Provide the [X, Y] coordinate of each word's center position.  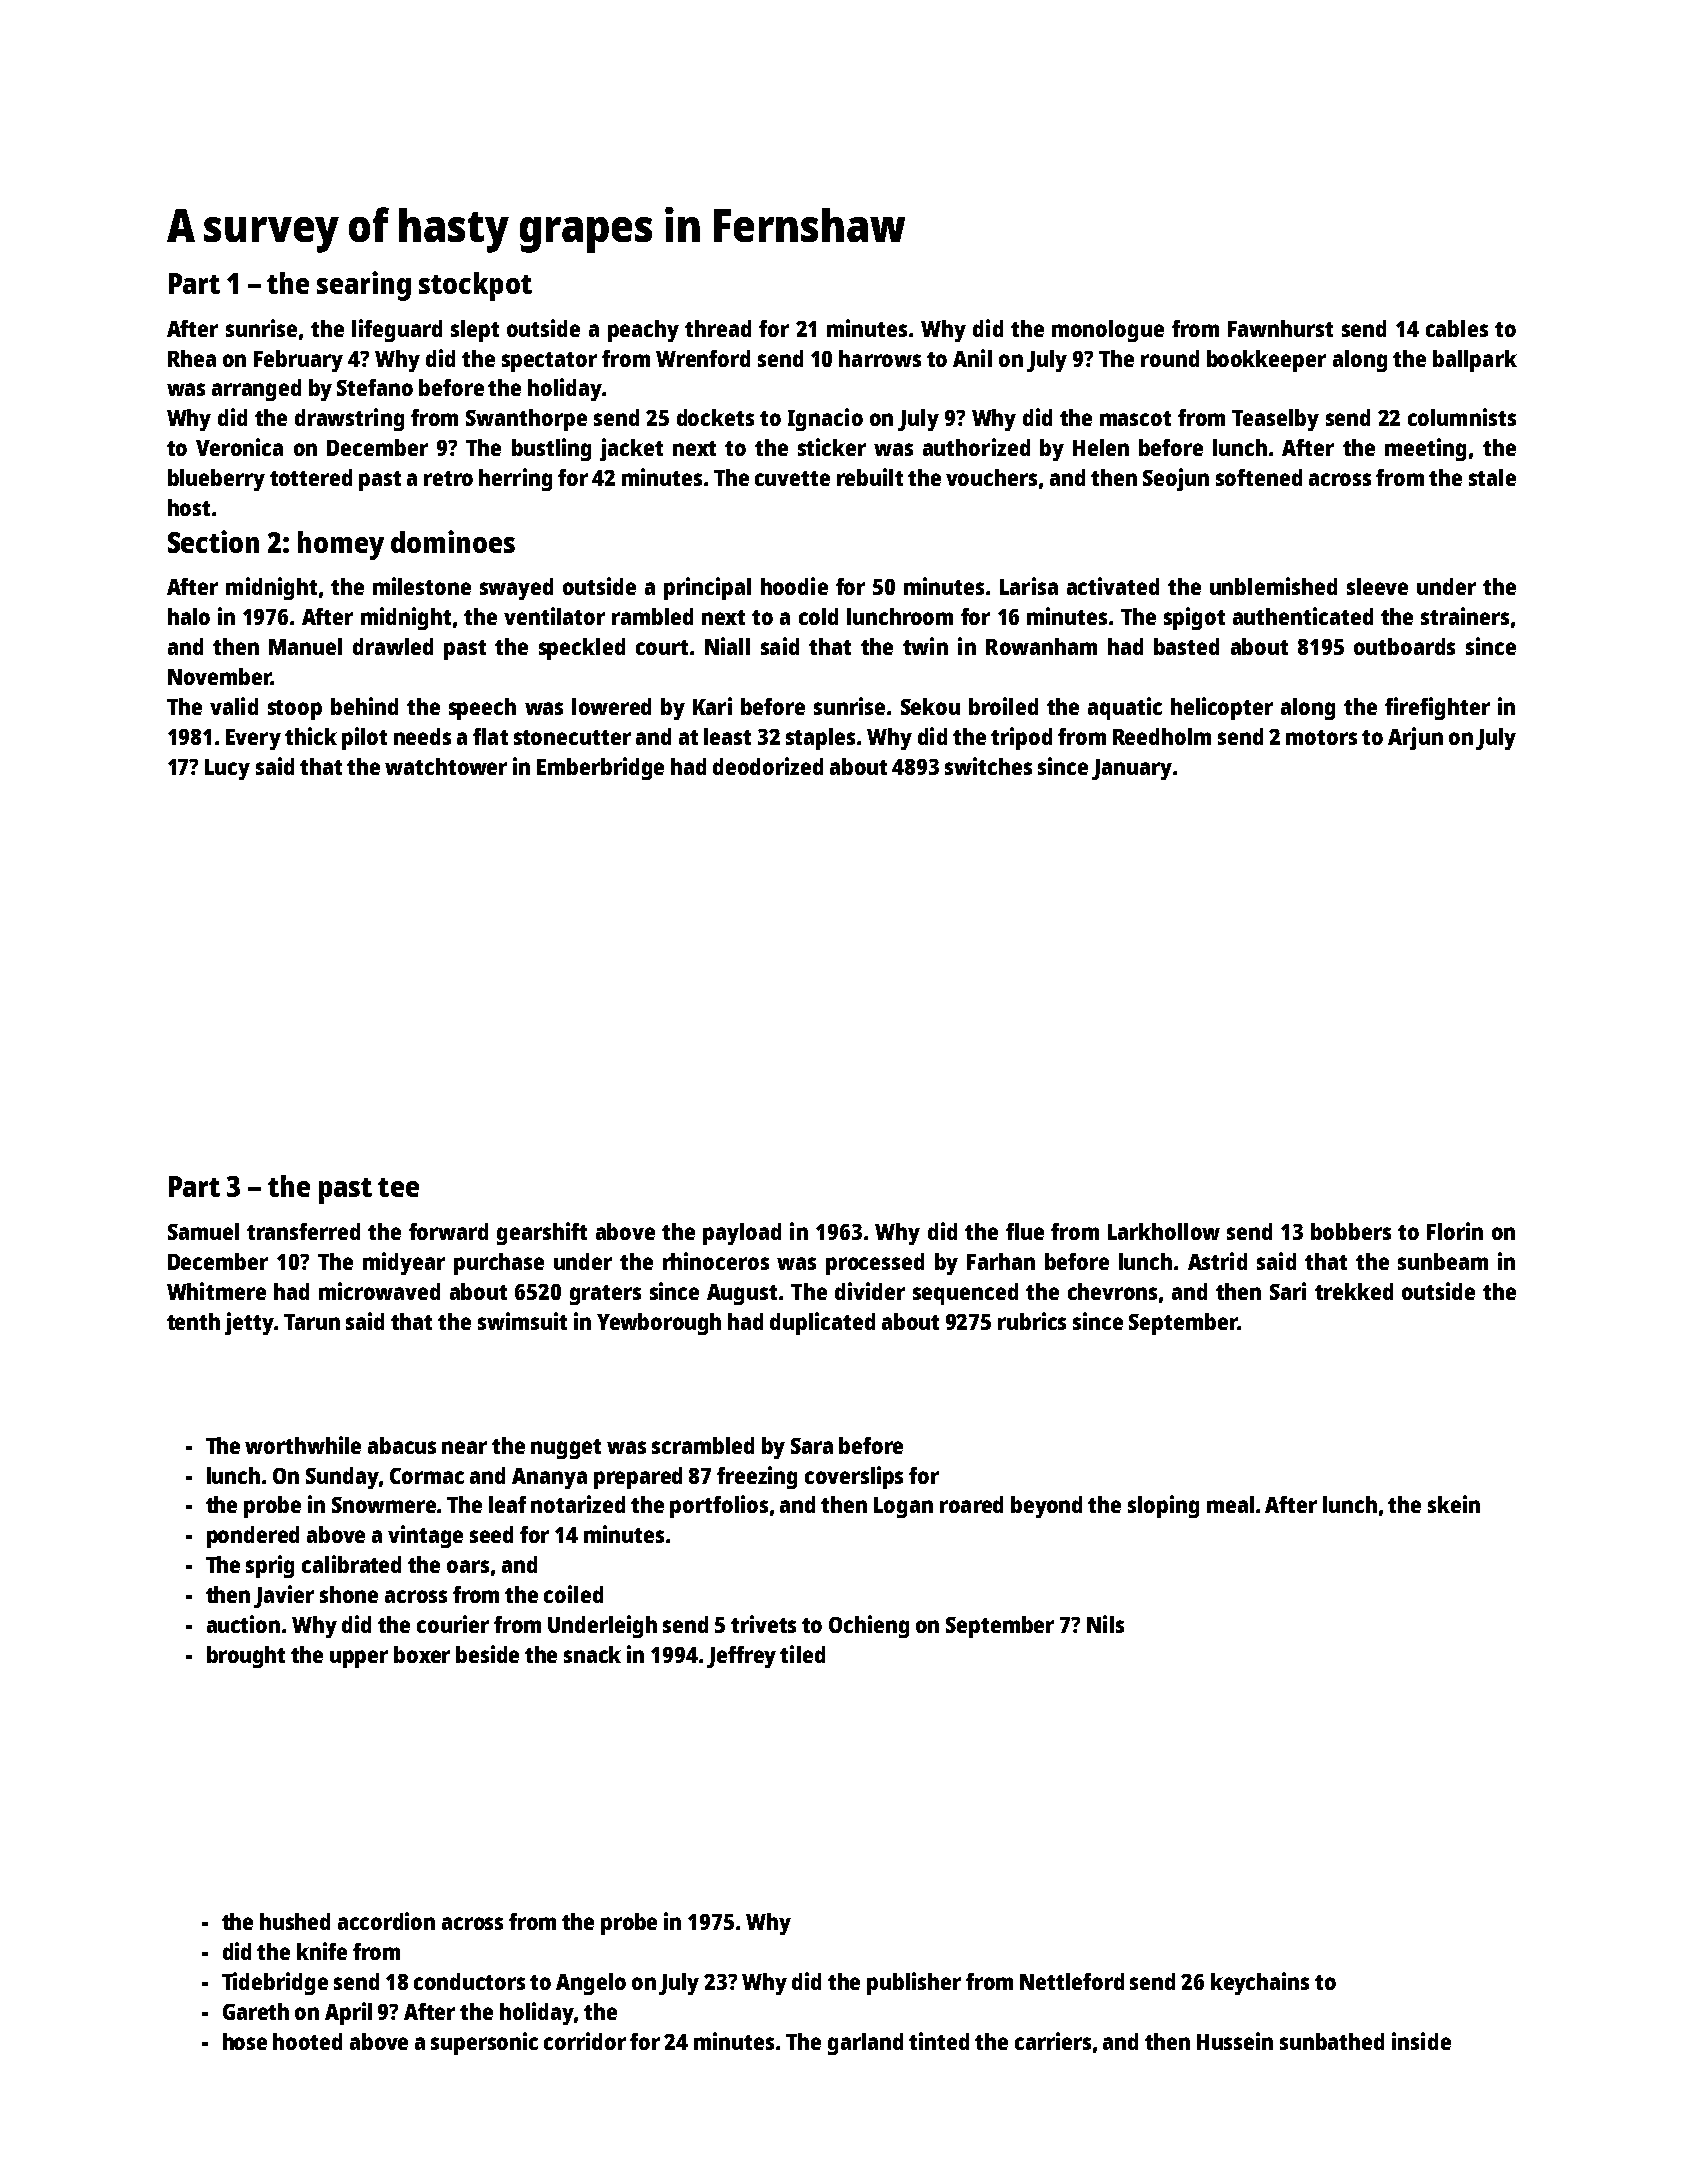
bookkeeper [1266, 361]
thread [718, 328]
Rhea [192, 358]
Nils [1105, 1624]
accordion [386, 1921]
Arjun [1415, 738]
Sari [1288, 1291]
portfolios [719, 1506]
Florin [1455, 1231]
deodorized [768, 766]
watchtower [446, 766]
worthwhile [303, 1445]
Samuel [203, 1231]
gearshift [542, 1233]
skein [1454, 1504]
